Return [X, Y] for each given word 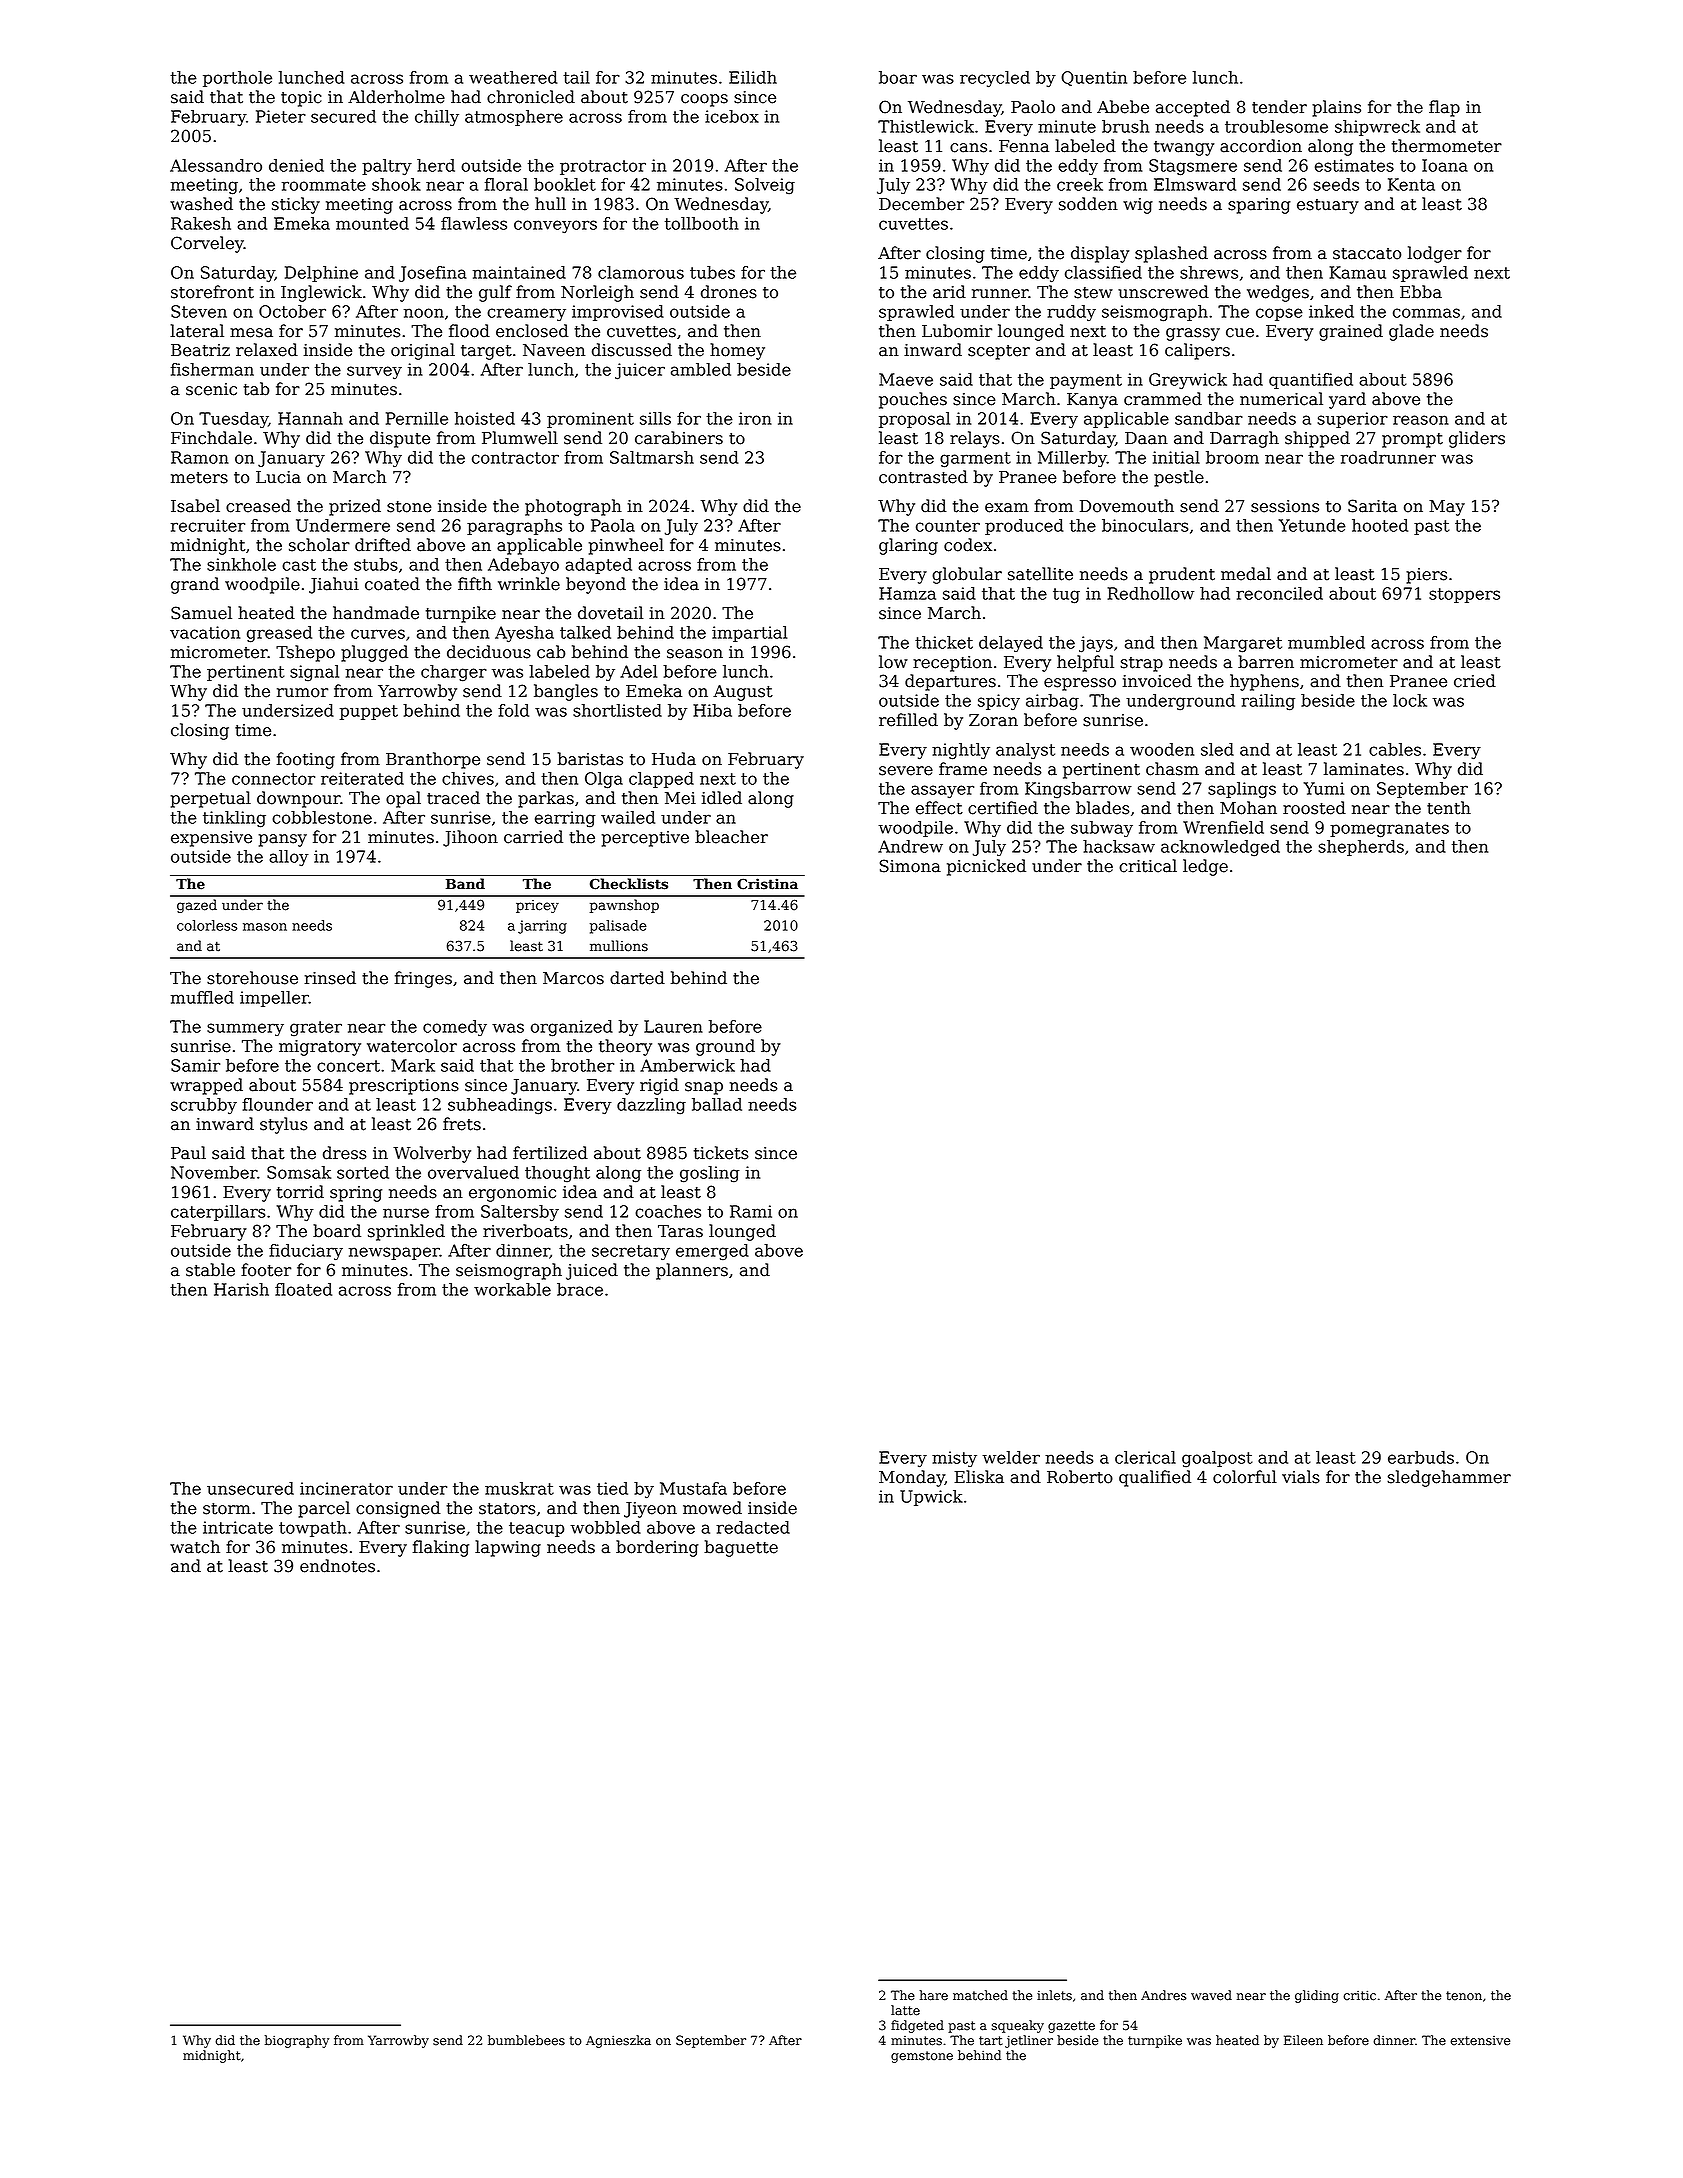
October [292, 311]
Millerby [1072, 459]
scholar [319, 545]
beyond [596, 585]
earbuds [1421, 1457]
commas [1426, 313]
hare [934, 1995]
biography [297, 2041]
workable [512, 1289]
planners [692, 1271]
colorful [1245, 1477]
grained [1351, 332]
